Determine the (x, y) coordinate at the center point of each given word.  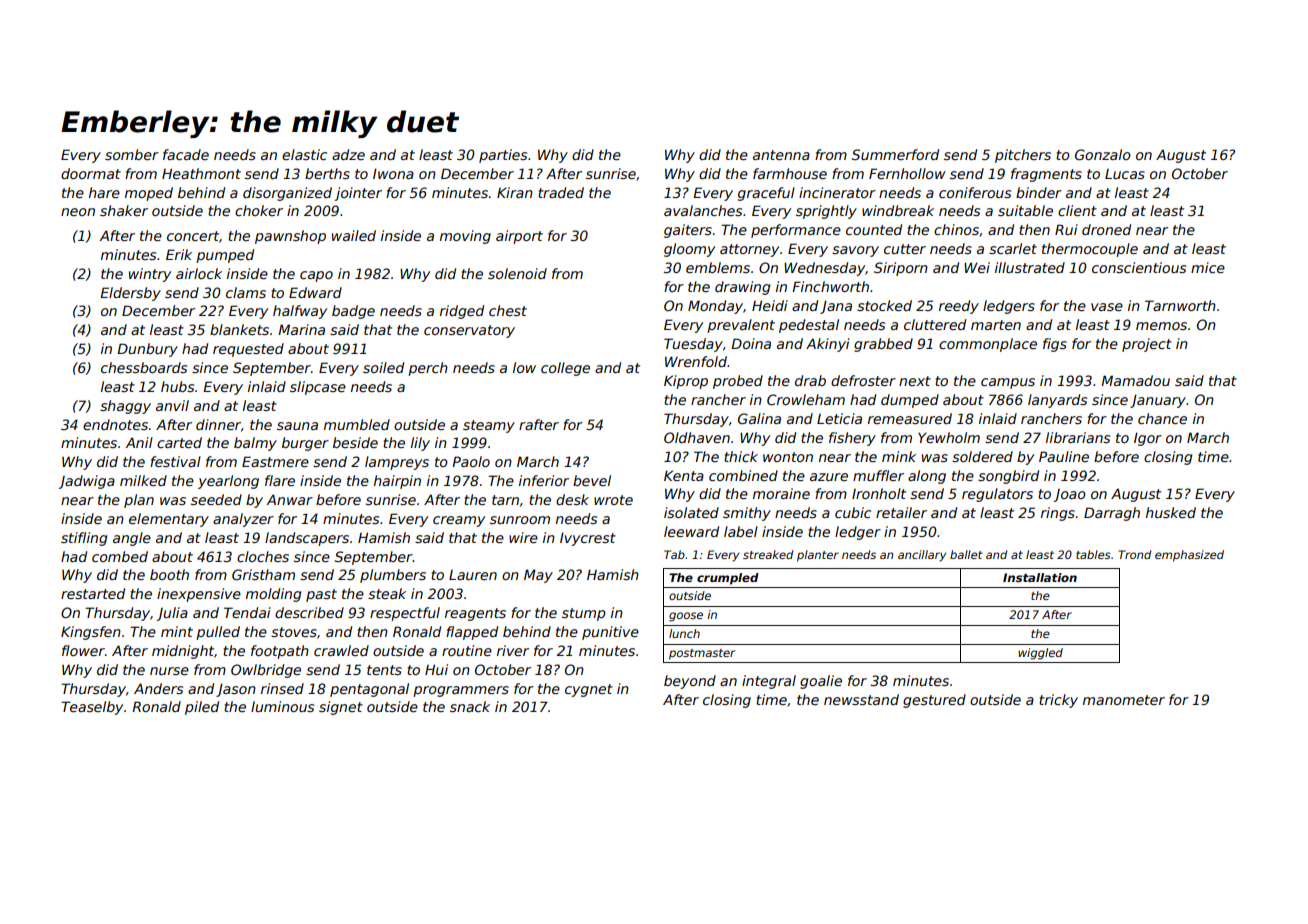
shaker (124, 210)
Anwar (290, 499)
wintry (150, 275)
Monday (715, 307)
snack (470, 706)
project (1147, 345)
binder (1039, 192)
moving (465, 237)
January (1158, 401)
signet (341, 708)
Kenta (684, 475)
